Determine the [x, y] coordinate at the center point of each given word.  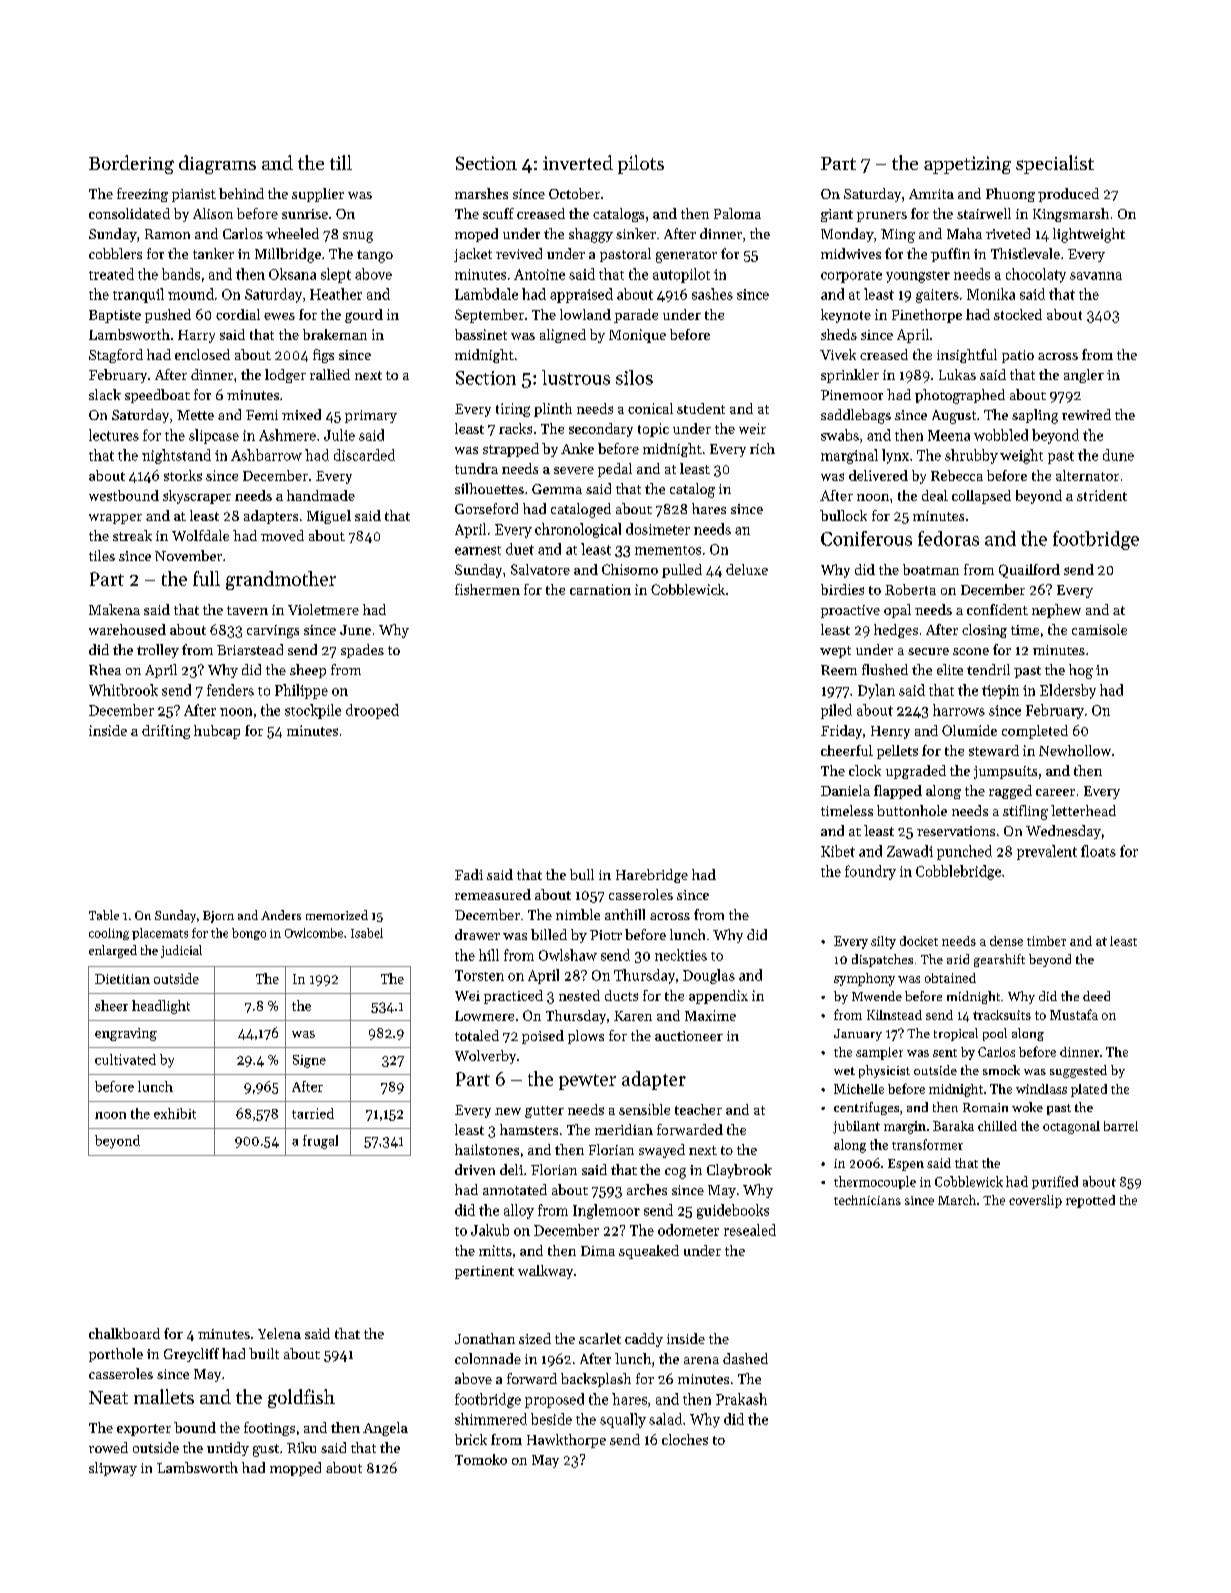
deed [1096, 996]
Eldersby [1068, 691]
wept [835, 652]
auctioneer [689, 1036]
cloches [685, 1439]
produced [1068, 195]
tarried [313, 1113]
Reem [839, 670]
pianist [194, 195]
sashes [712, 294]
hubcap [217, 732]
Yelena [279, 1333]
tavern [247, 610]
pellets [897, 752]
